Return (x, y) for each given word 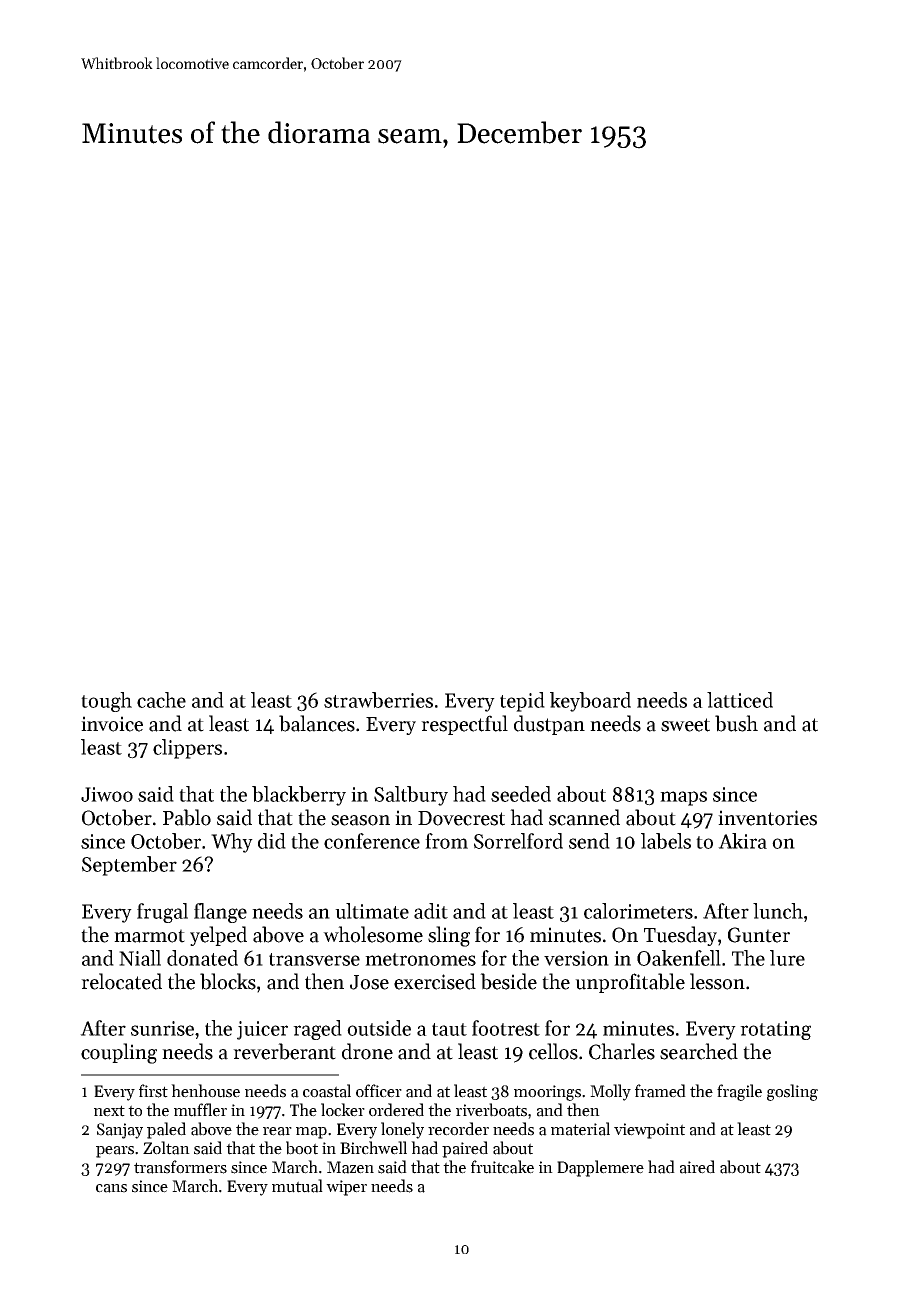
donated (202, 958)
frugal (162, 913)
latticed (740, 700)
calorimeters (638, 911)
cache (161, 700)
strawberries (378, 700)
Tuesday (680, 936)
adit (431, 911)
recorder (458, 1129)
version (576, 958)
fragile (739, 1092)
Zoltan (166, 1148)
